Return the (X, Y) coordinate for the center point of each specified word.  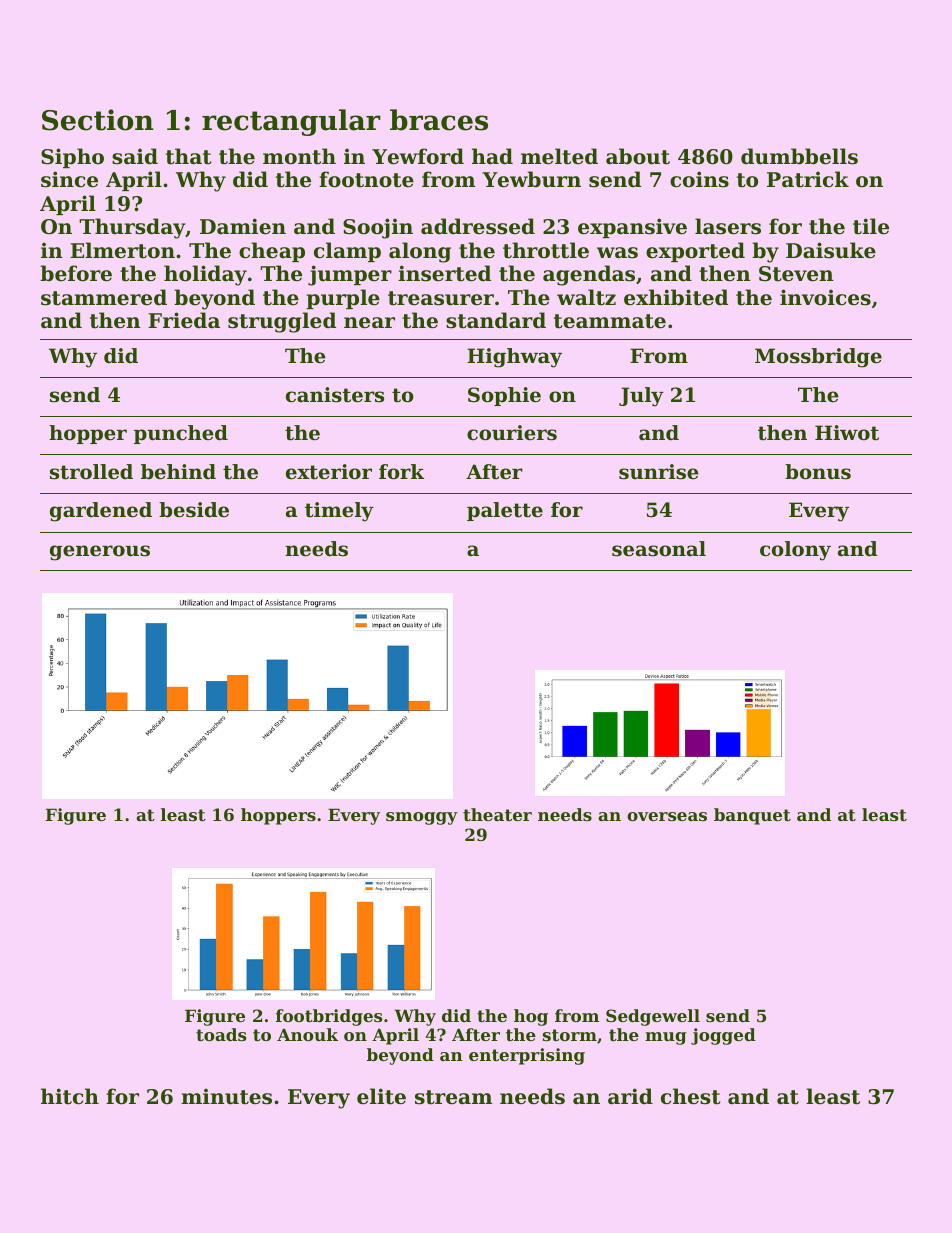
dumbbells (799, 156)
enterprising (527, 1056)
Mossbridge (818, 358)
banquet (752, 816)
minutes (226, 1096)
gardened (101, 512)
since (69, 179)
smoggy (422, 818)
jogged (723, 1036)
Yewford (418, 156)
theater (497, 814)
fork (401, 472)
